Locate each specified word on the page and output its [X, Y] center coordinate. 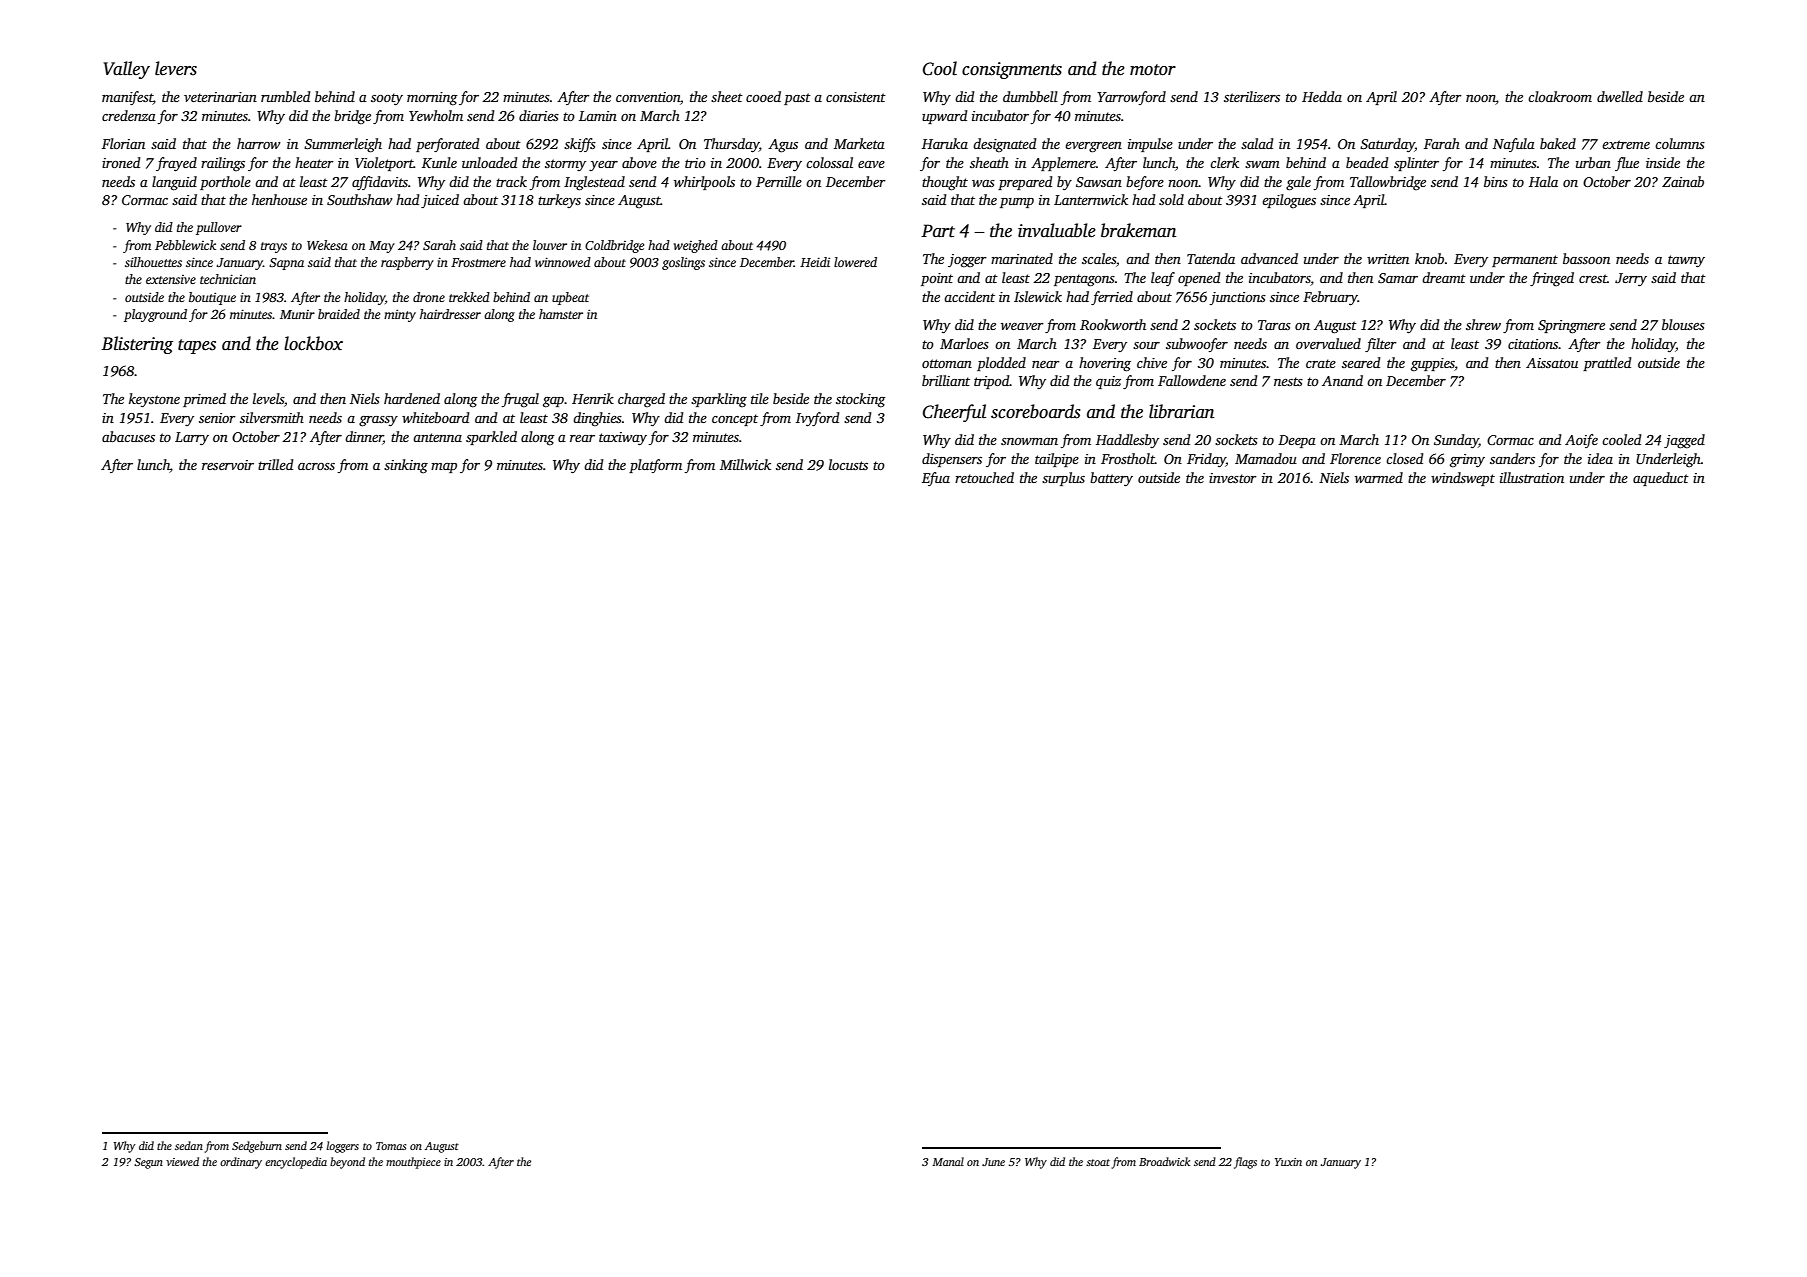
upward [944, 117]
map [444, 468]
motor [1153, 70]
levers [176, 68]
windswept [1463, 479]
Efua [936, 479]
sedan [189, 1145]
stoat [1098, 1162]
